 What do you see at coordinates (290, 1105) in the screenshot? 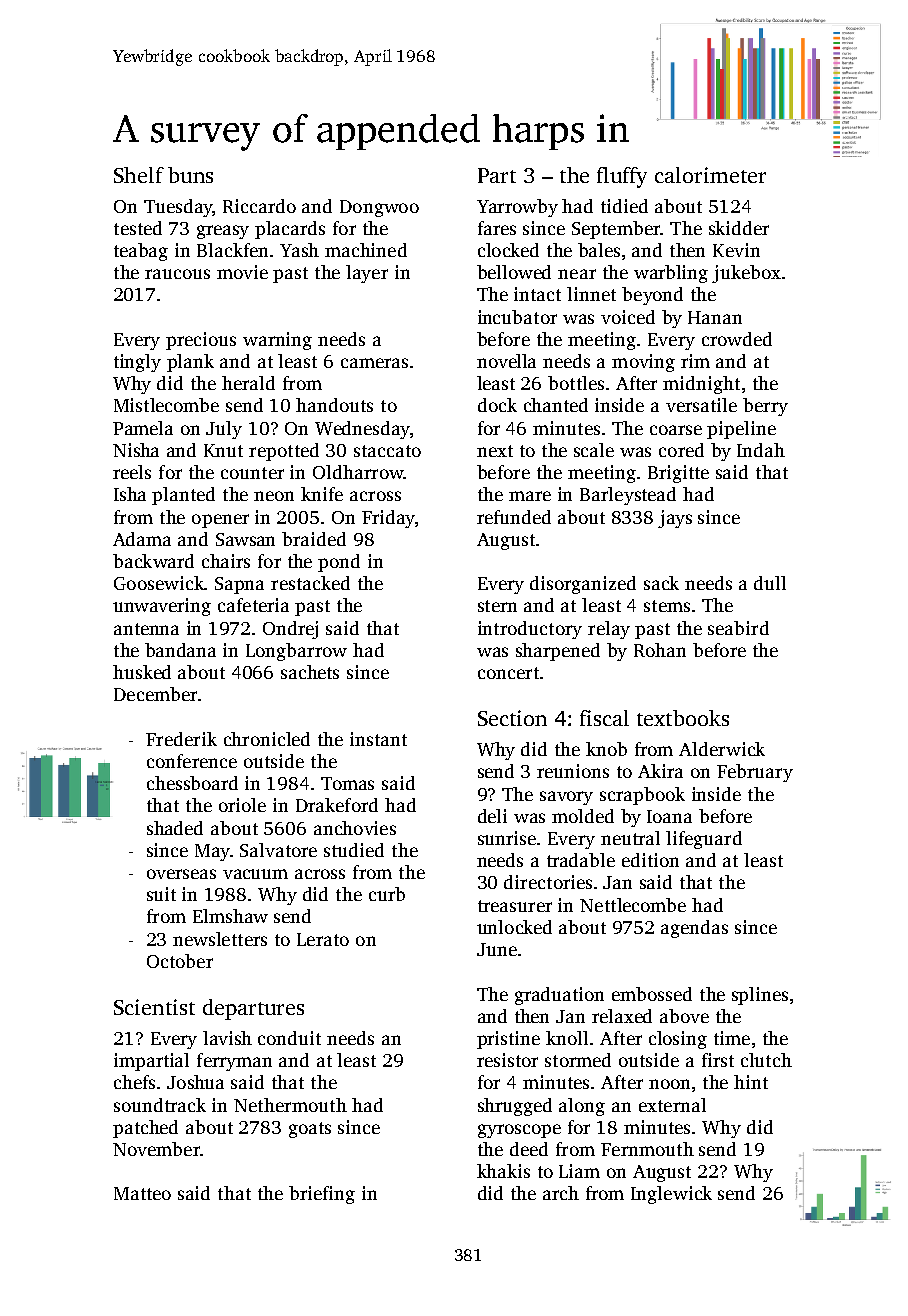
I see `Nethermouth` at bounding box center [290, 1105].
